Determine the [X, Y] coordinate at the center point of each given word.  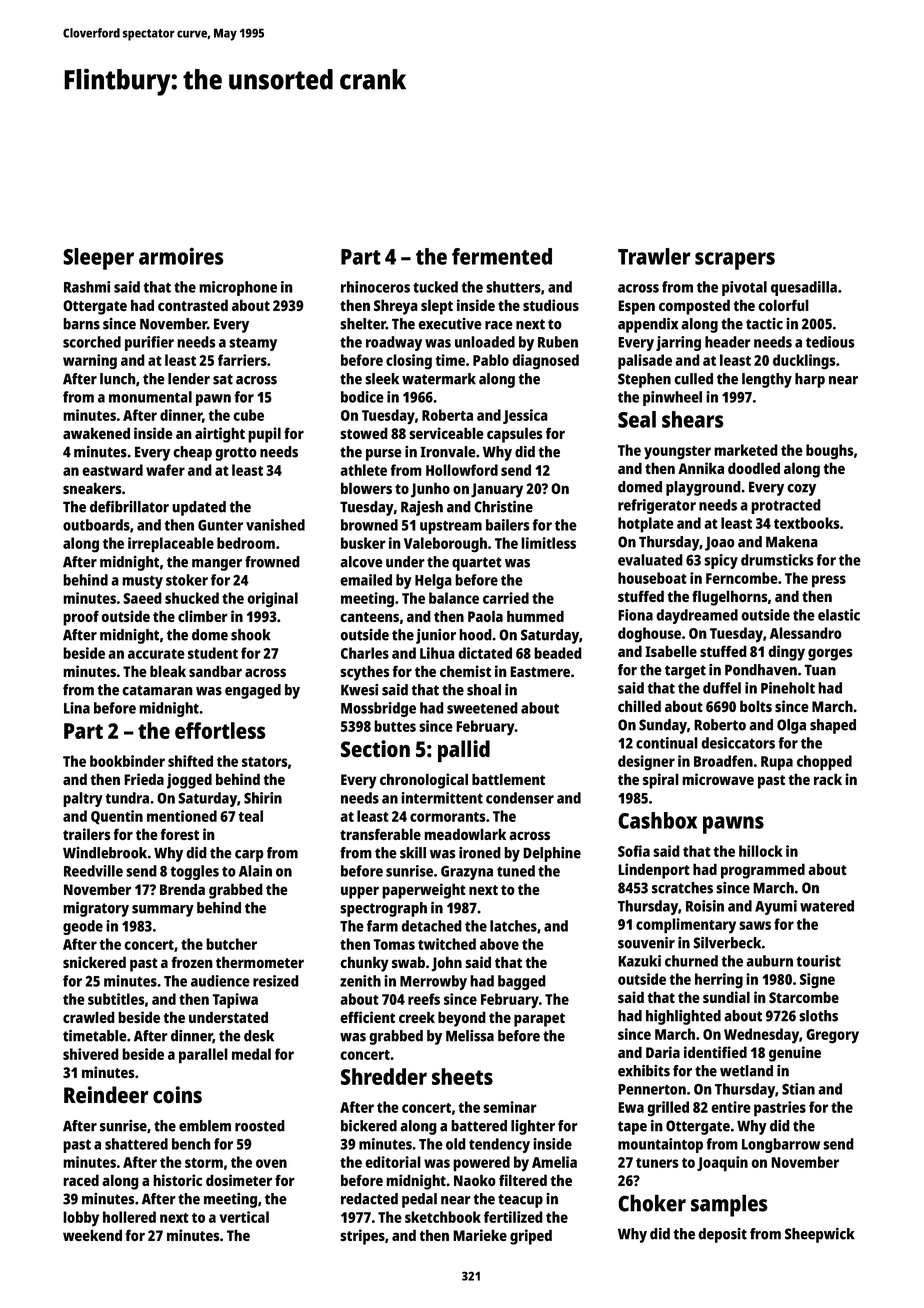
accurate [156, 654]
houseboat [652, 578]
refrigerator [657, 506]
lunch [118, 379]
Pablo [491, 360]
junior [436, 636]
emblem [205, 1126]
